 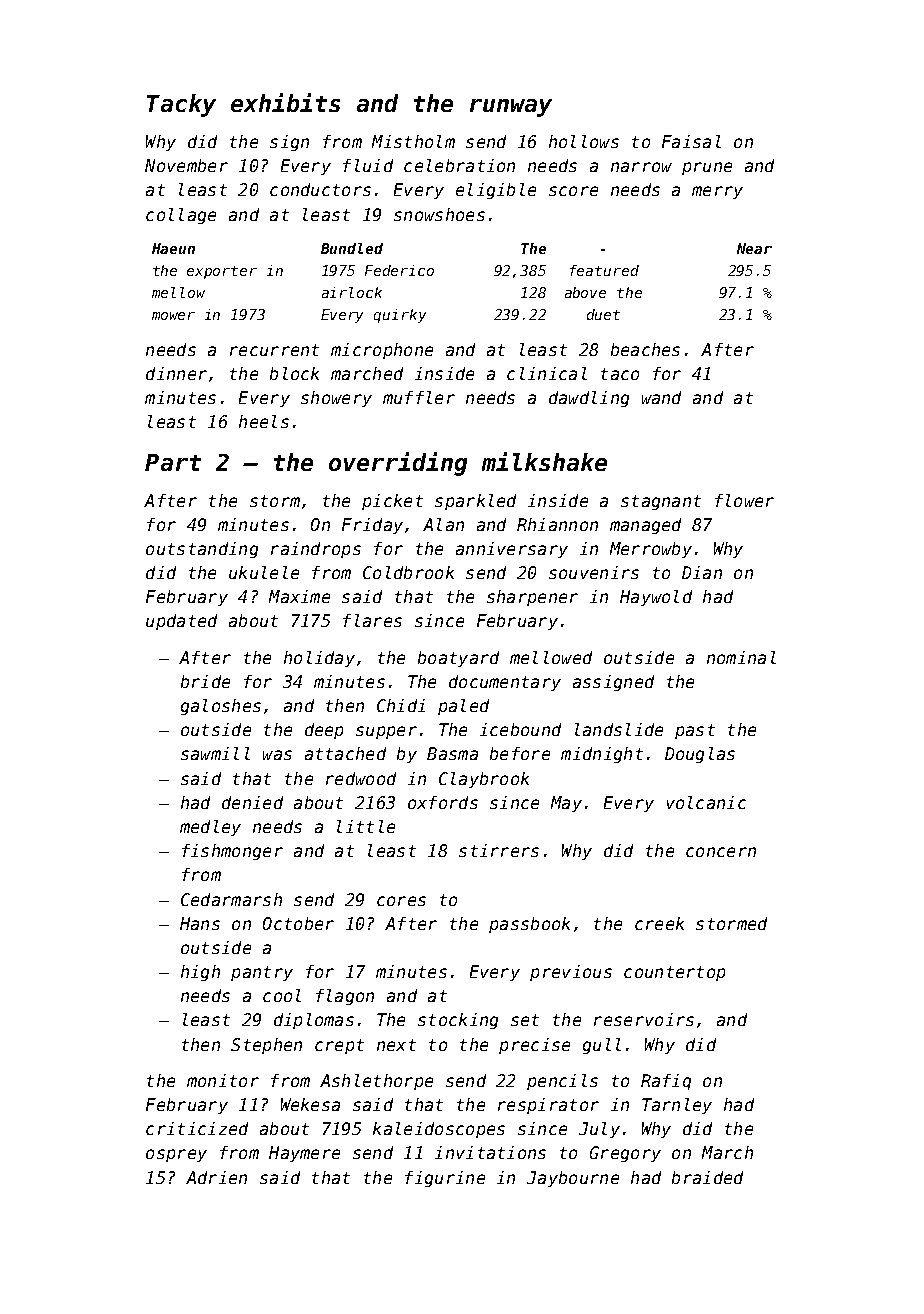 What do you see at coordinates (304, 1154) in the screenshot?
I see `Haymere` at bounding box center [304, 1154].
